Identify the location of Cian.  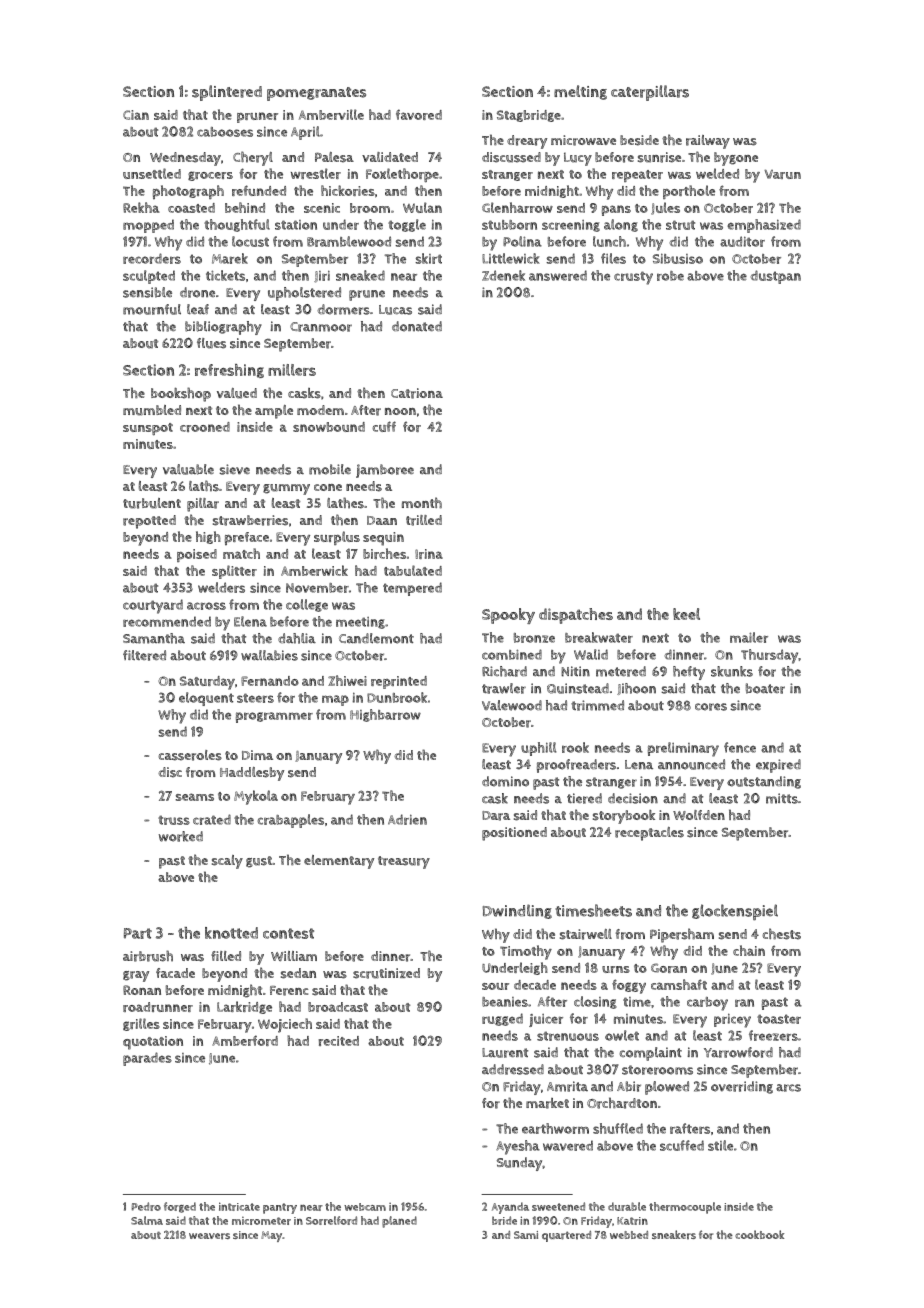
(136, 115).
